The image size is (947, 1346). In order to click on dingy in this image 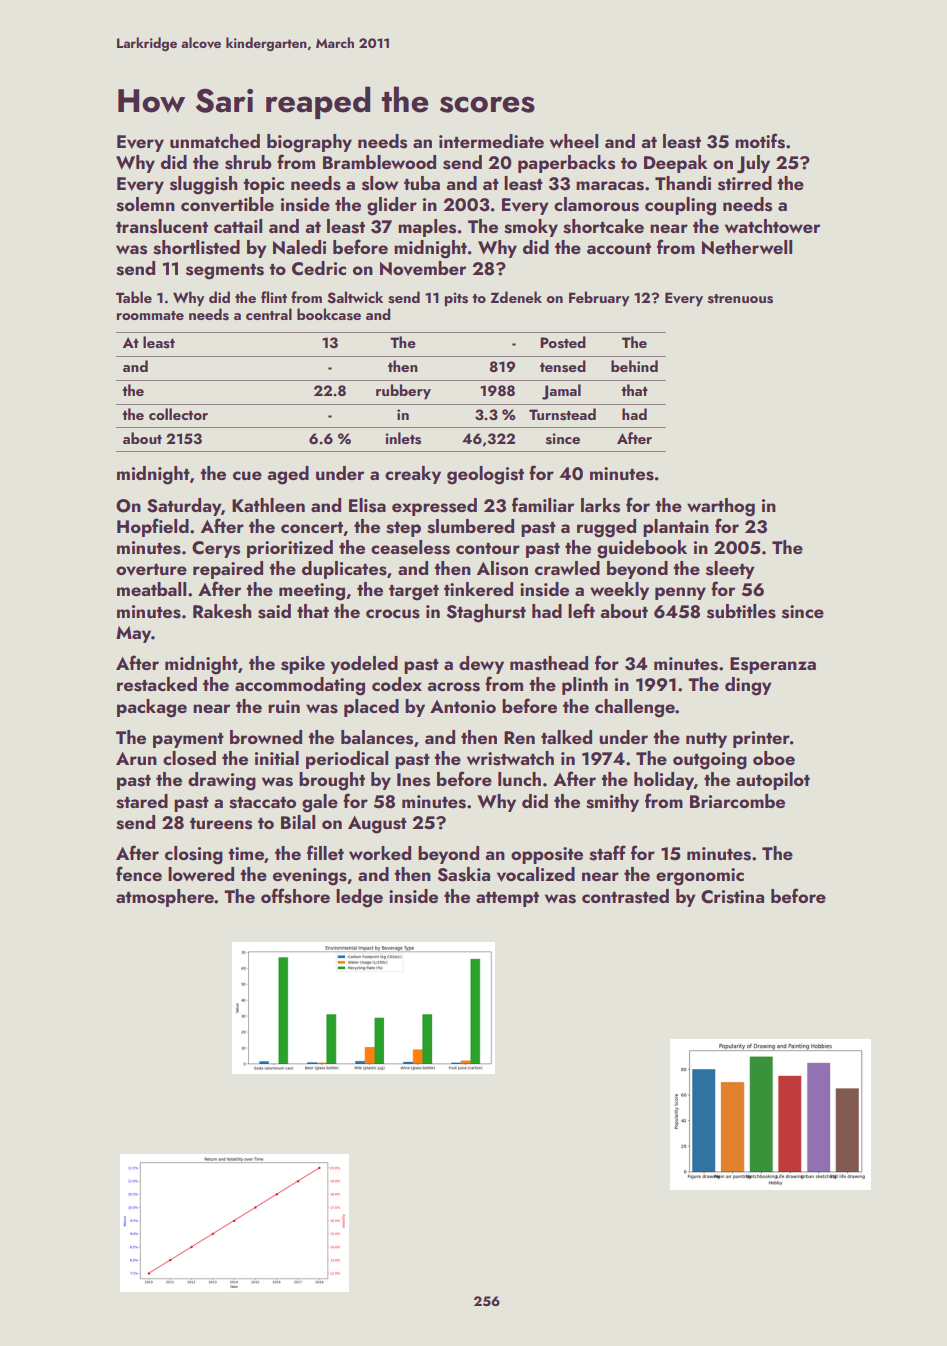, I will do `click(748, 686)`.
